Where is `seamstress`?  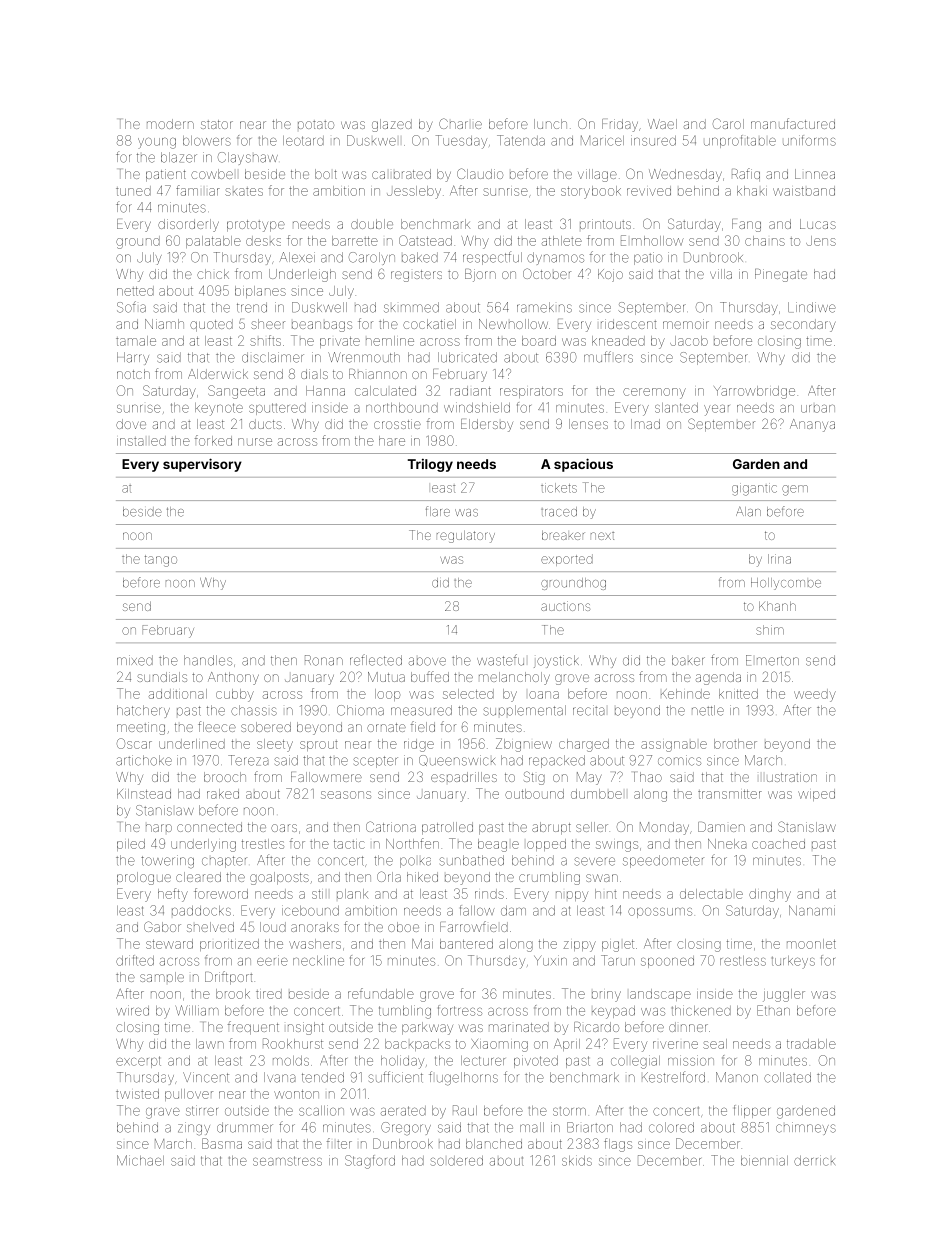
seamstress is located at coordinates (287, 1161).
